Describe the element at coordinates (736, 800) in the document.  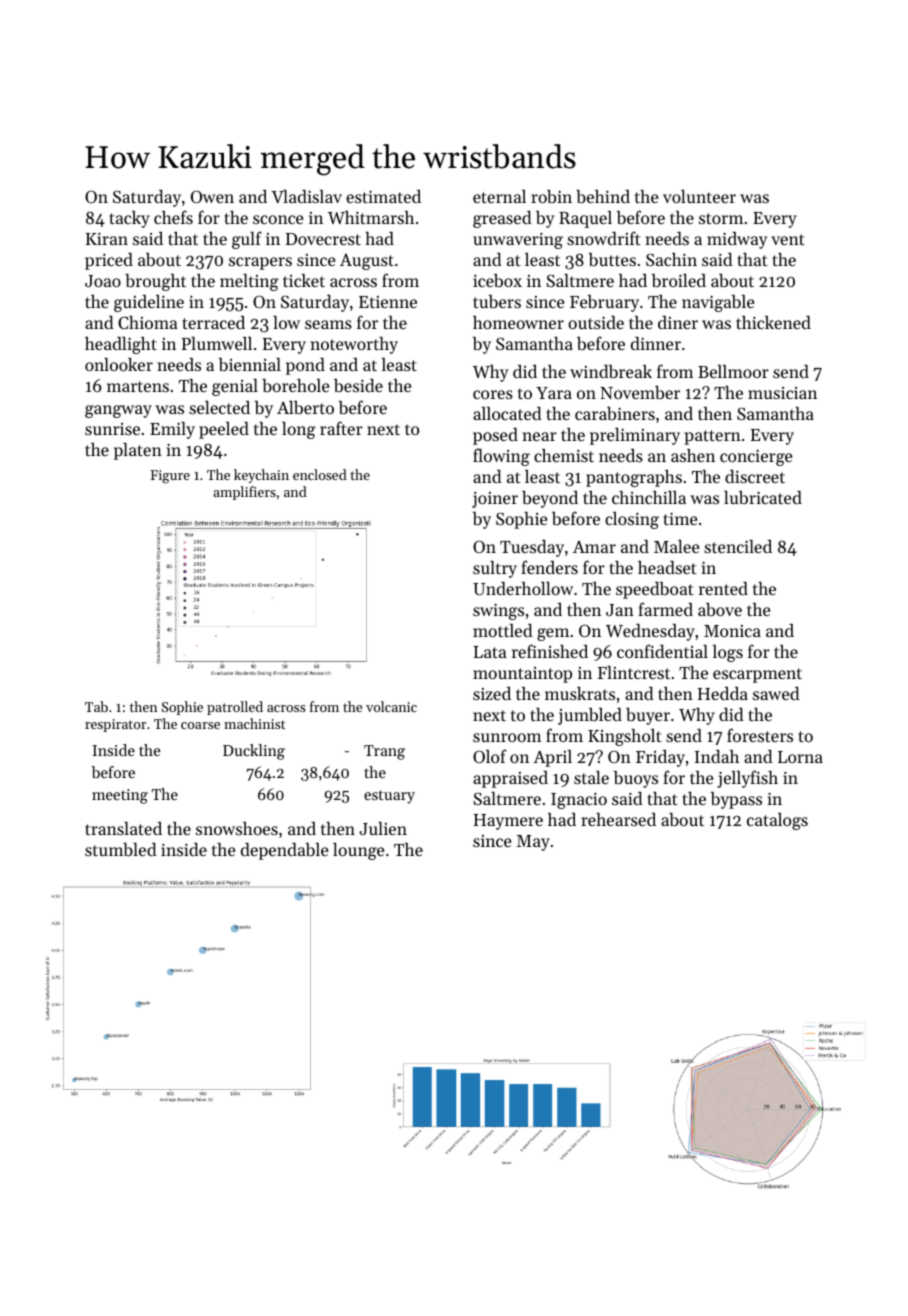
I see `bypass` at that location.
